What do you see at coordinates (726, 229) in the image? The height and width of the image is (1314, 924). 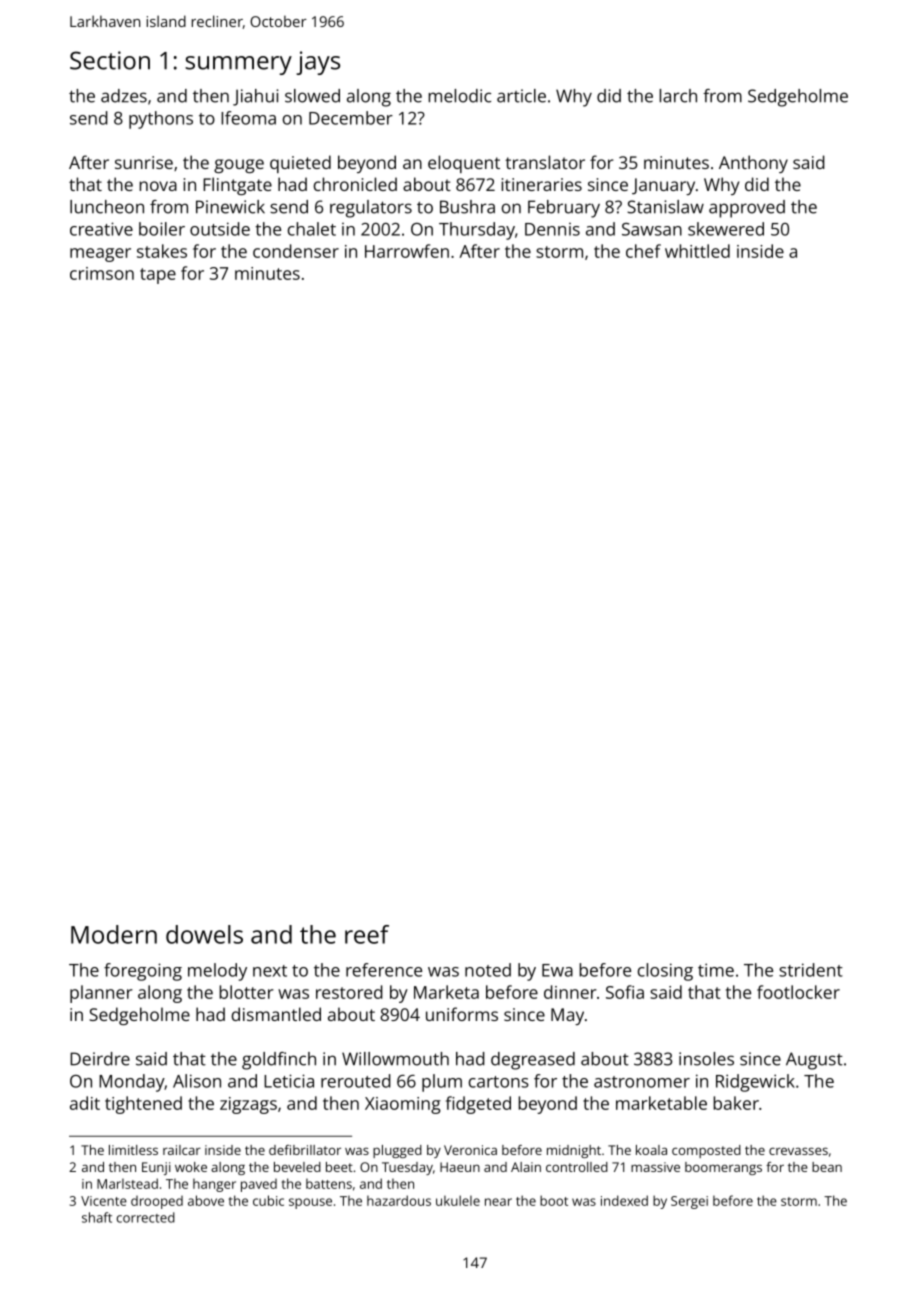 I see `skewered` at bounding box center [726, 229].
